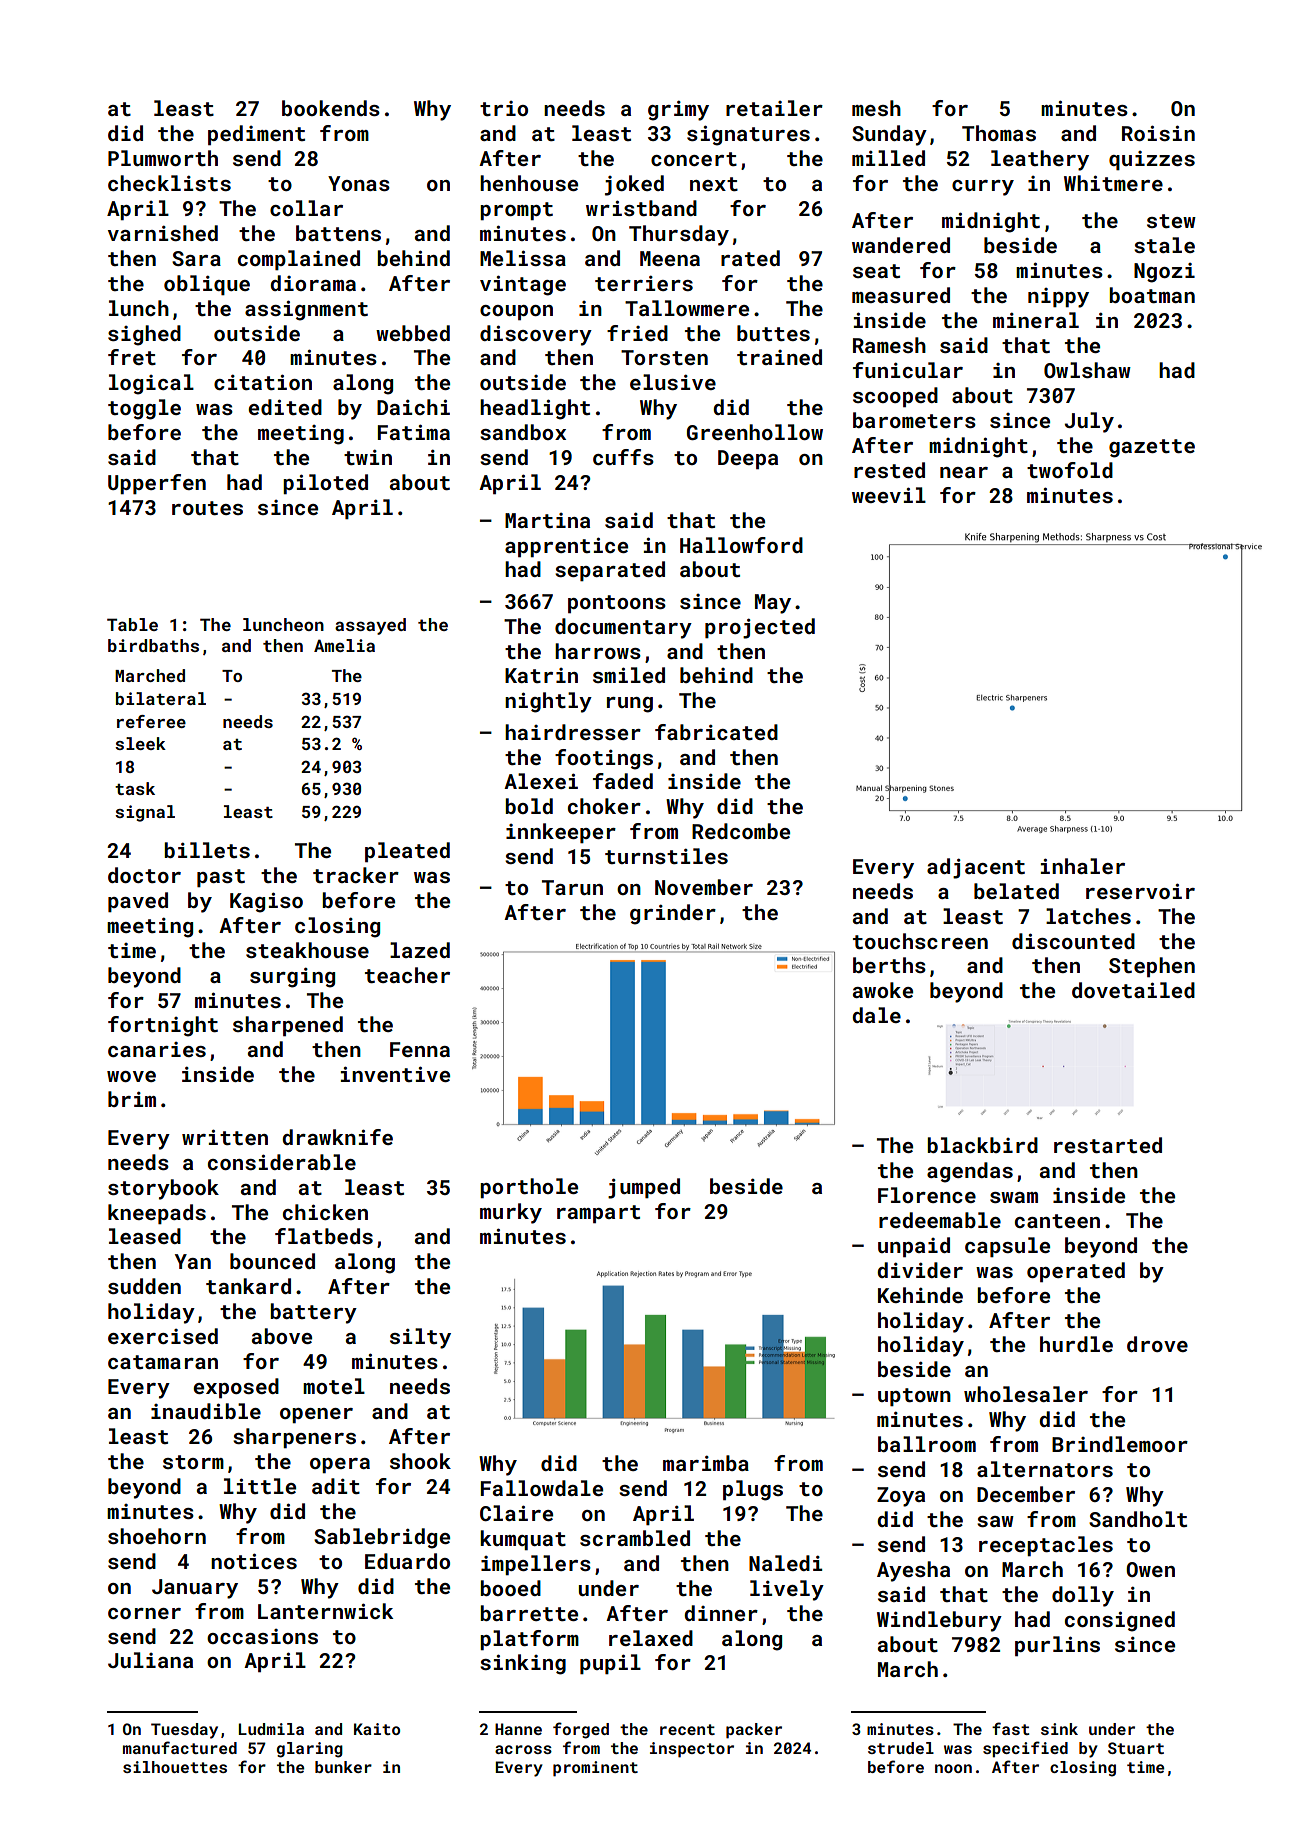 Image resolution: width=1303 pixels, height=1842 pixels. I want to click on restarted, so click(1108, 1145).
